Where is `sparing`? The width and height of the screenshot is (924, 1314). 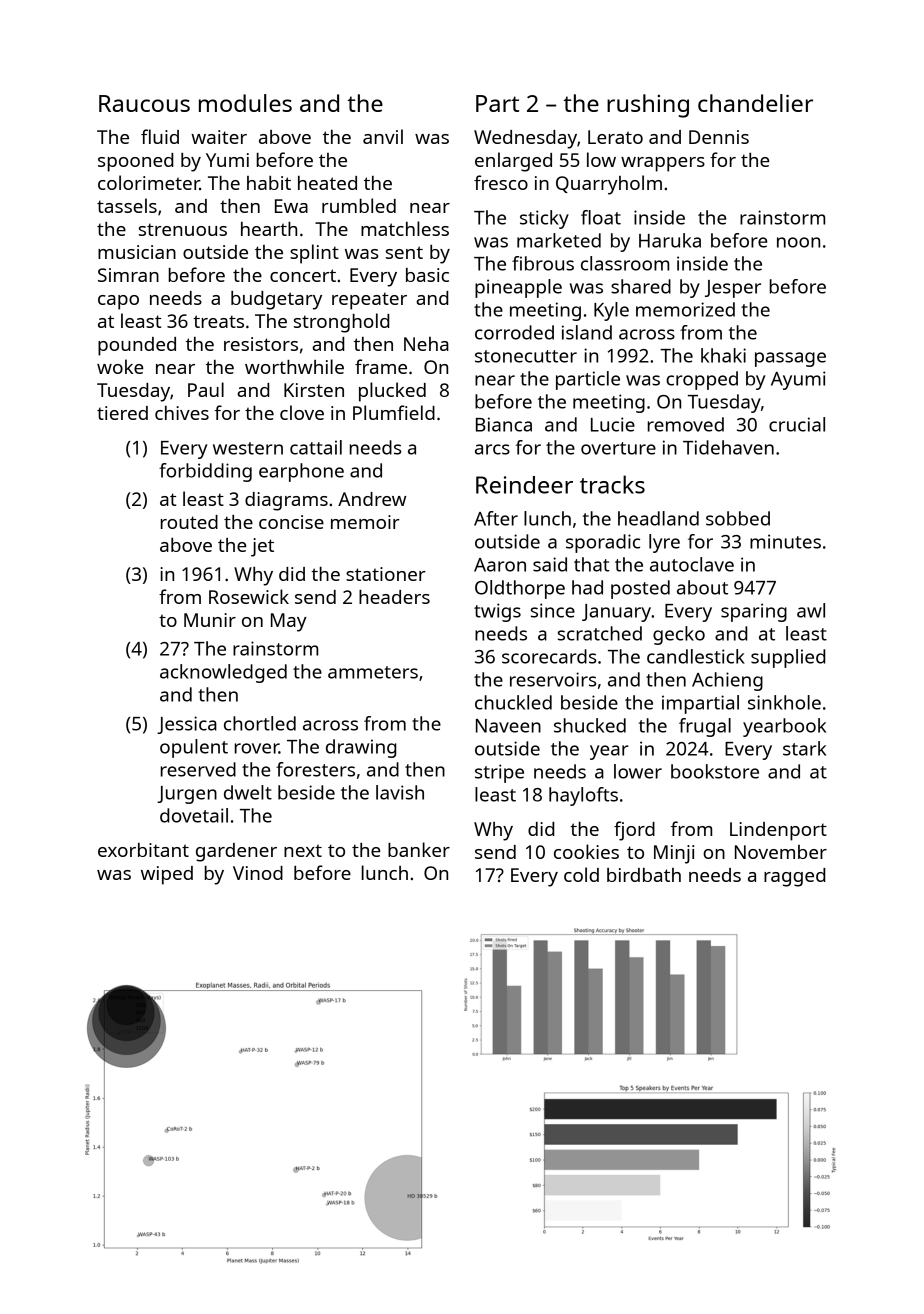 sparing is located at coordinates (754, 612).
